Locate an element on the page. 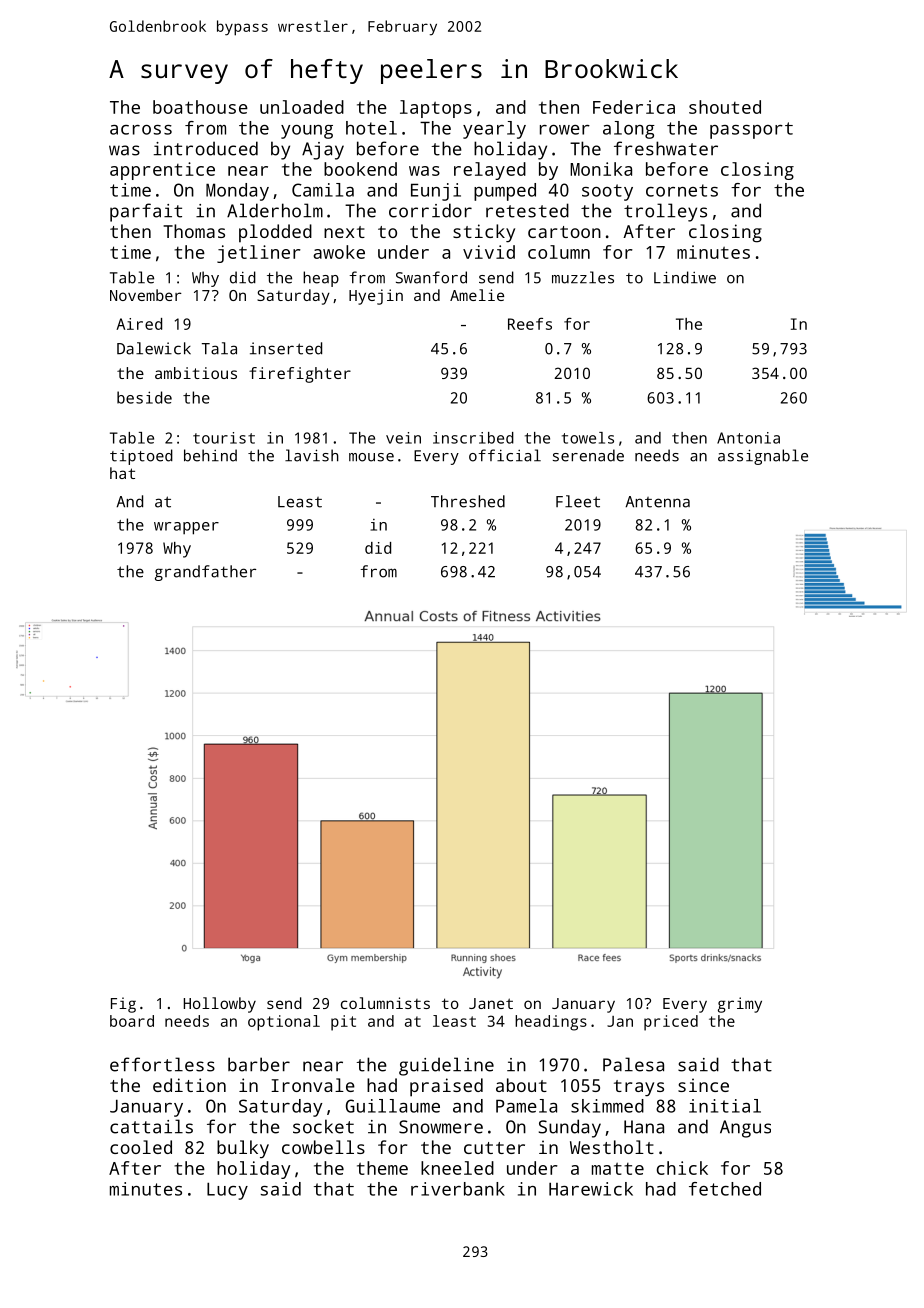 This page has height=1308, width=924. grimy is located at coordinates (740, 1005).
